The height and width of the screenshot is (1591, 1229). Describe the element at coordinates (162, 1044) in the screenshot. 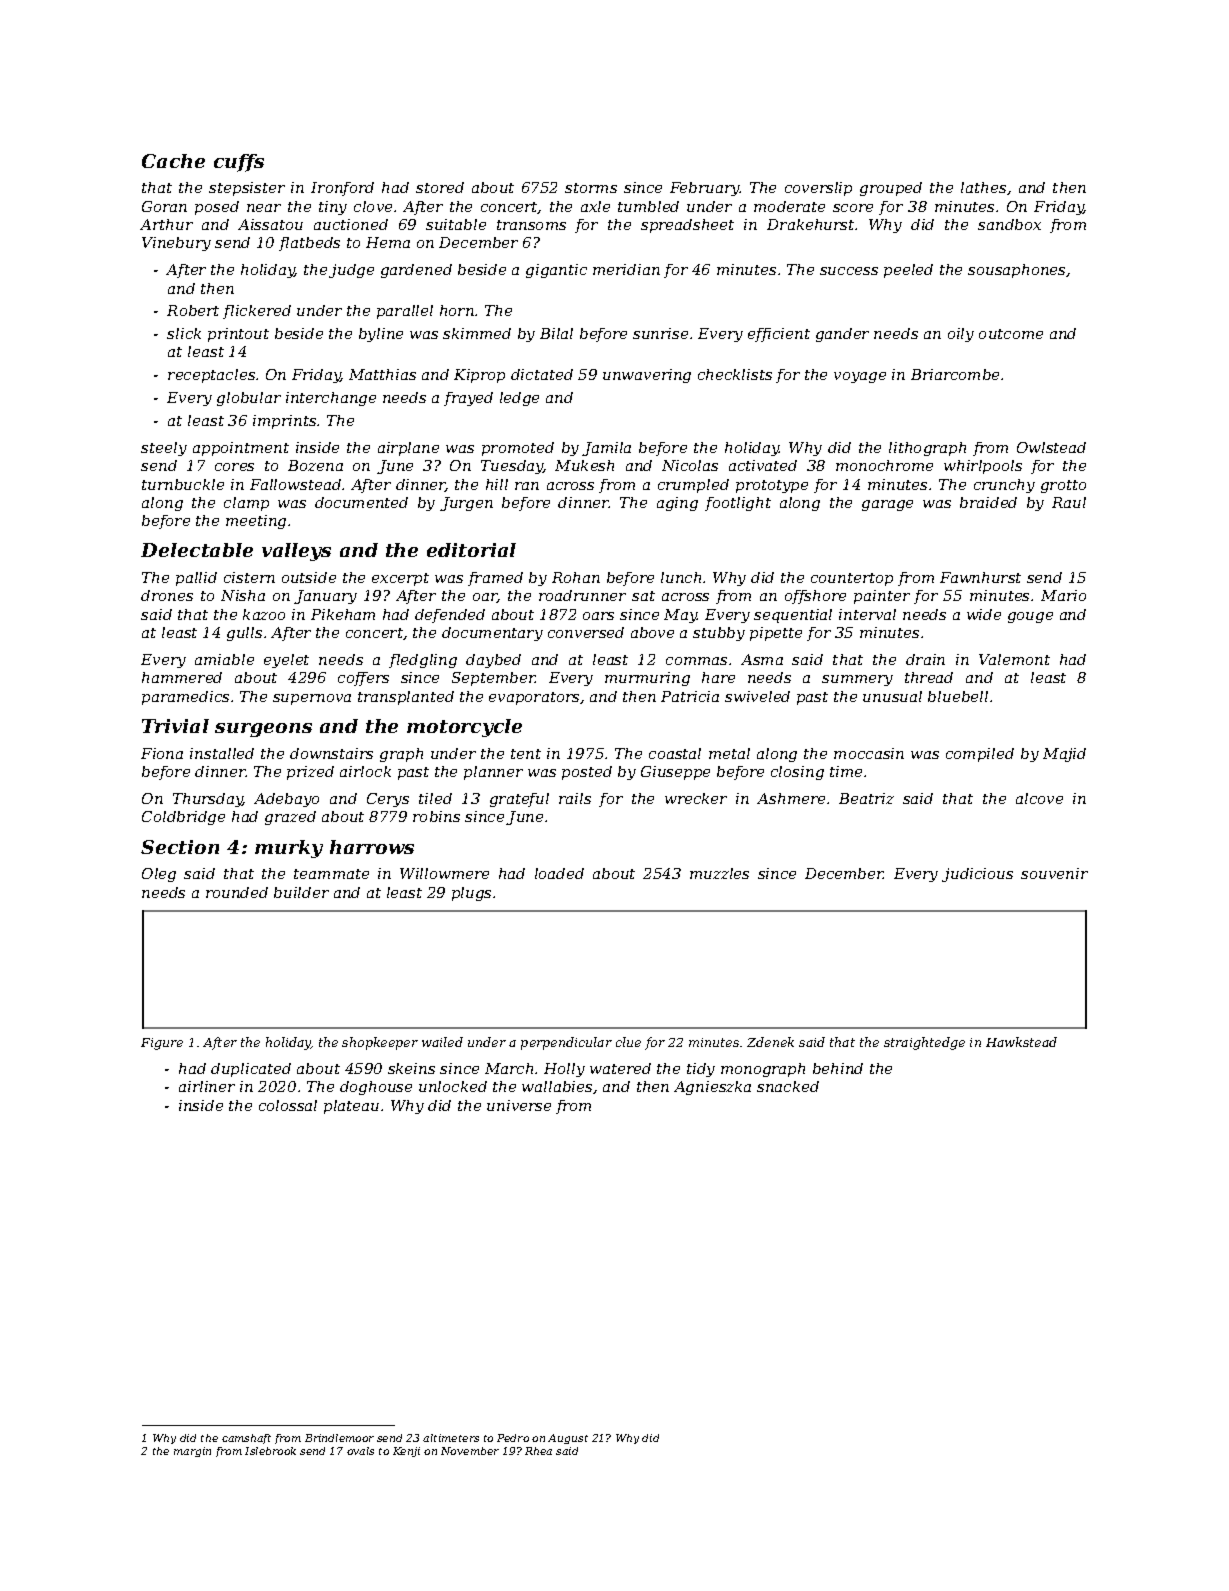

I see `Figure` at that location.
